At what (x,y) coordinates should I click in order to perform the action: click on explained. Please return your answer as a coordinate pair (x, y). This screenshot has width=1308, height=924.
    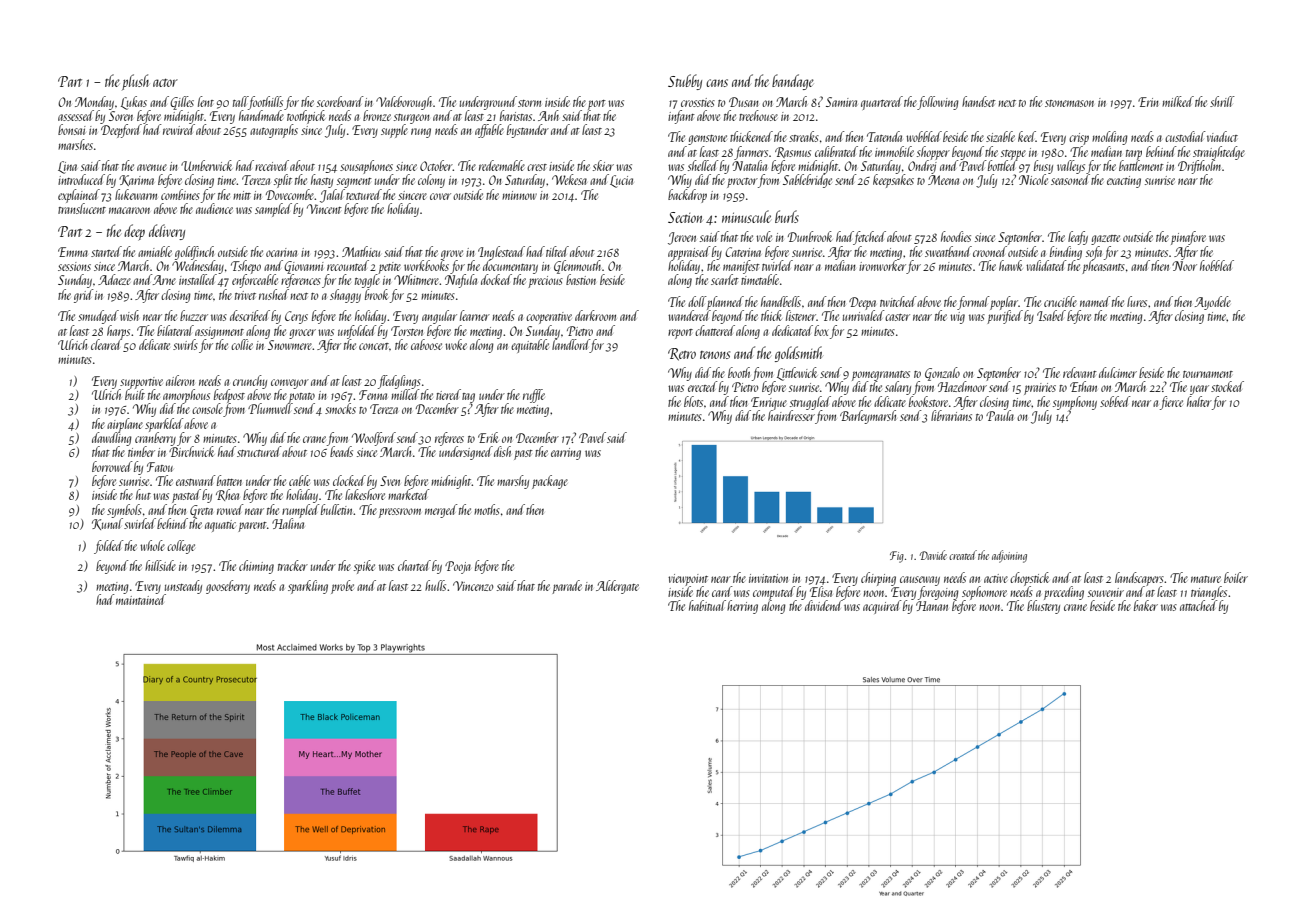
    Looking at the image, I should click on (79, 196).
